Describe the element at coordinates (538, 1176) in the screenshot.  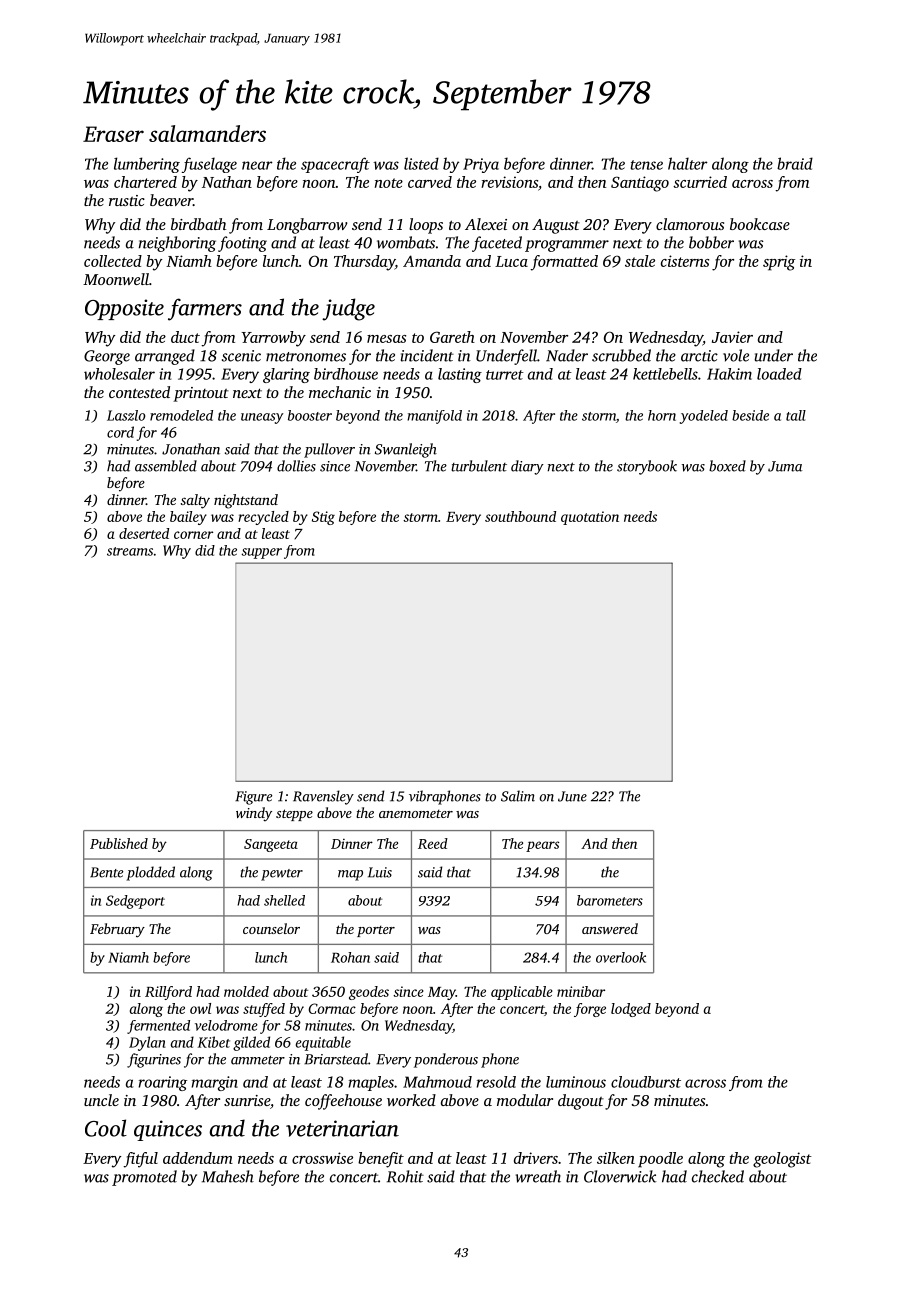
I see `wreath` at that location.
